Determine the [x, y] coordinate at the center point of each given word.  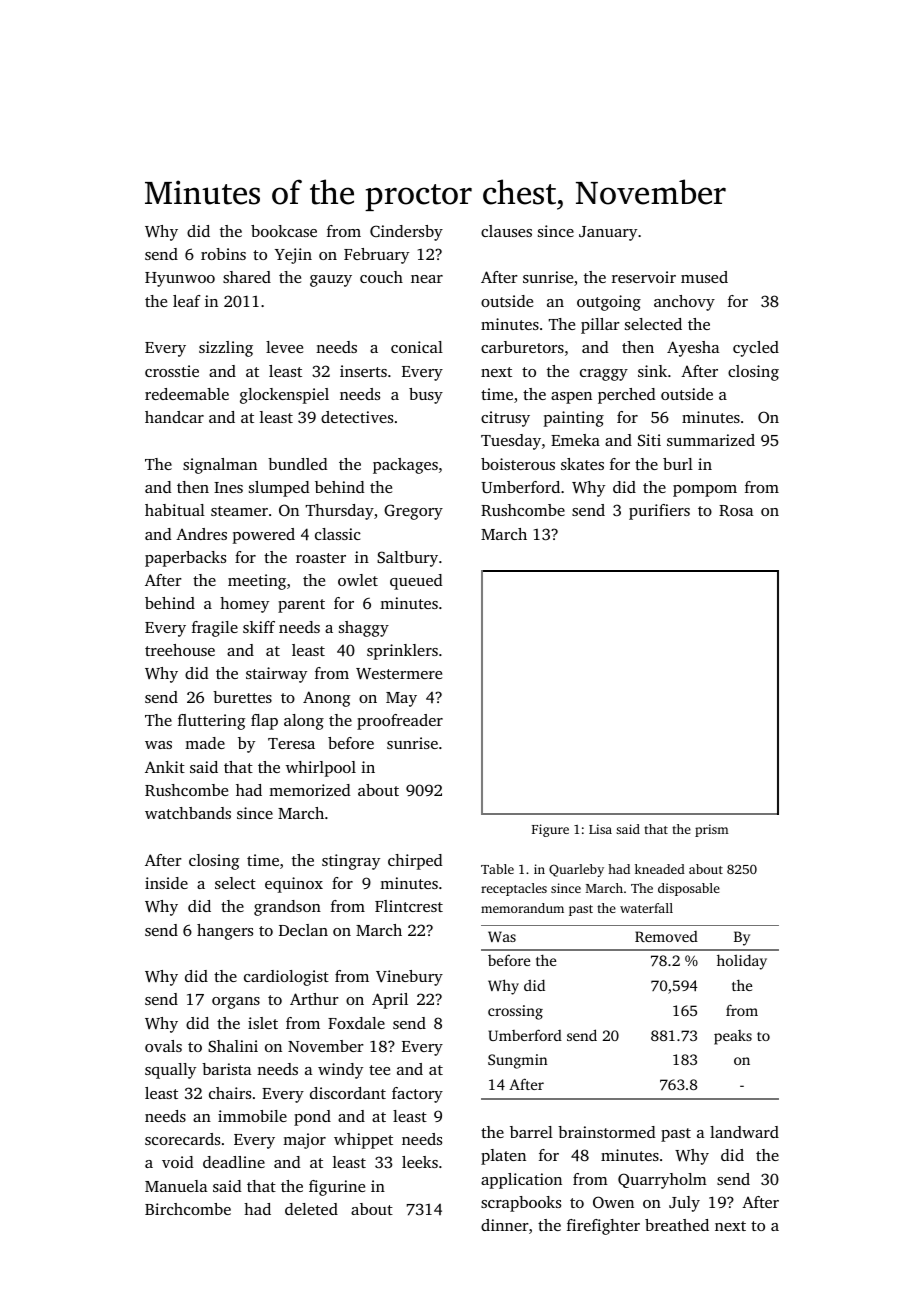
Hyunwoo [180, 279]
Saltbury [407, 559]
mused [704, 277]
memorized [310, 790]
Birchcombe [188, 1209]
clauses [506, 231]
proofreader [400, 722]
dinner [505, 1225]
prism [712, 830]
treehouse [180, 650]
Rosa [736, 510]
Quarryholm [662, 1181]
